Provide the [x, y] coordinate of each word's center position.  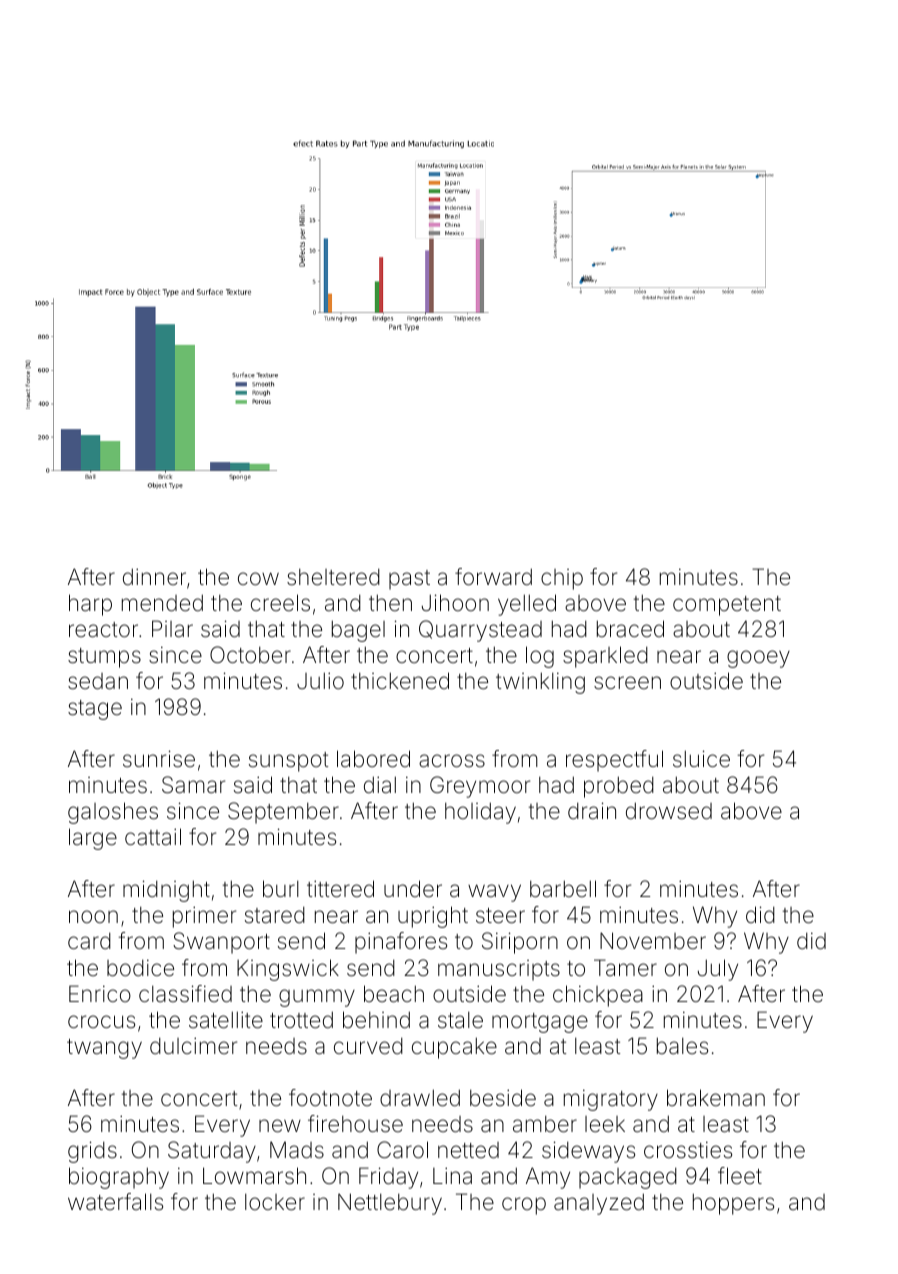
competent [727, 606]
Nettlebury [390, 1204]
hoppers [733, 1204]
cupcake [454, 1048]
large [93, 839]
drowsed [669, 811]
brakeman [716, 1098]
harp [90, 605]
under [413, 888]
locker [275, 1202]
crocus [101, 1021]
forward [493, 577]
